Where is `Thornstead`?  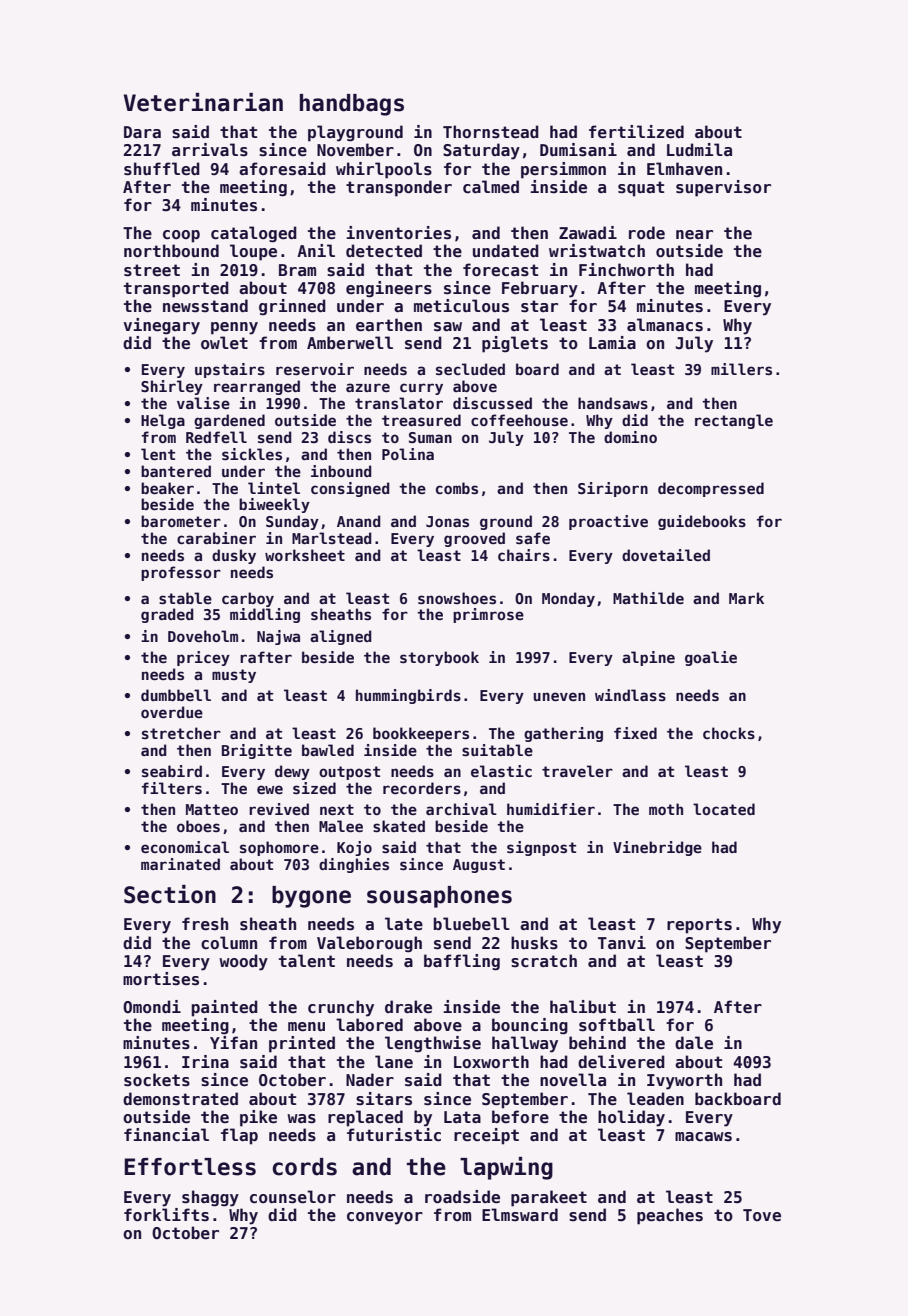 Thornstead is located at coordinates (491, 132).
